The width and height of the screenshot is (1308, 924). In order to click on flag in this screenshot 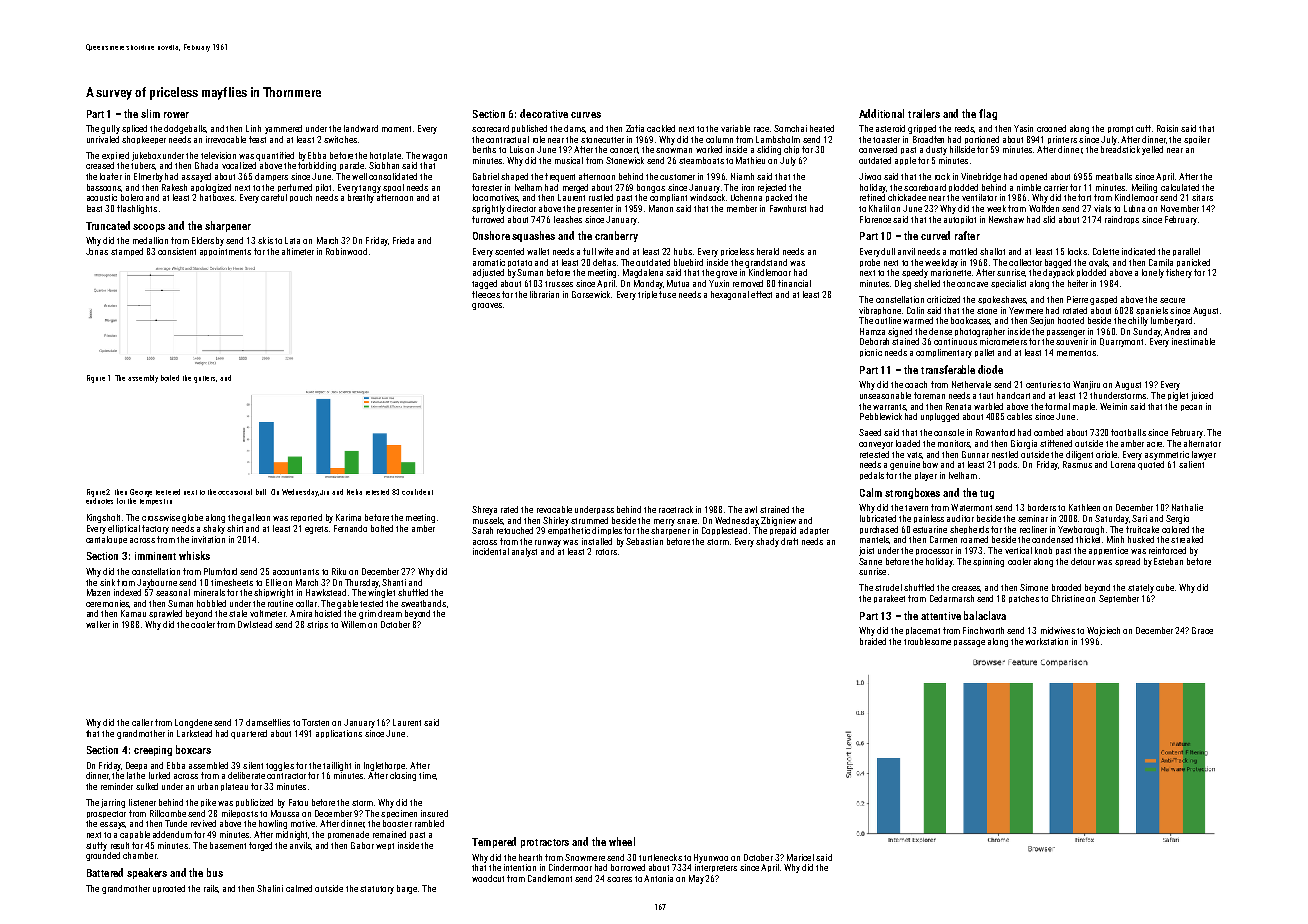, I will do `click(988, 114)`.
